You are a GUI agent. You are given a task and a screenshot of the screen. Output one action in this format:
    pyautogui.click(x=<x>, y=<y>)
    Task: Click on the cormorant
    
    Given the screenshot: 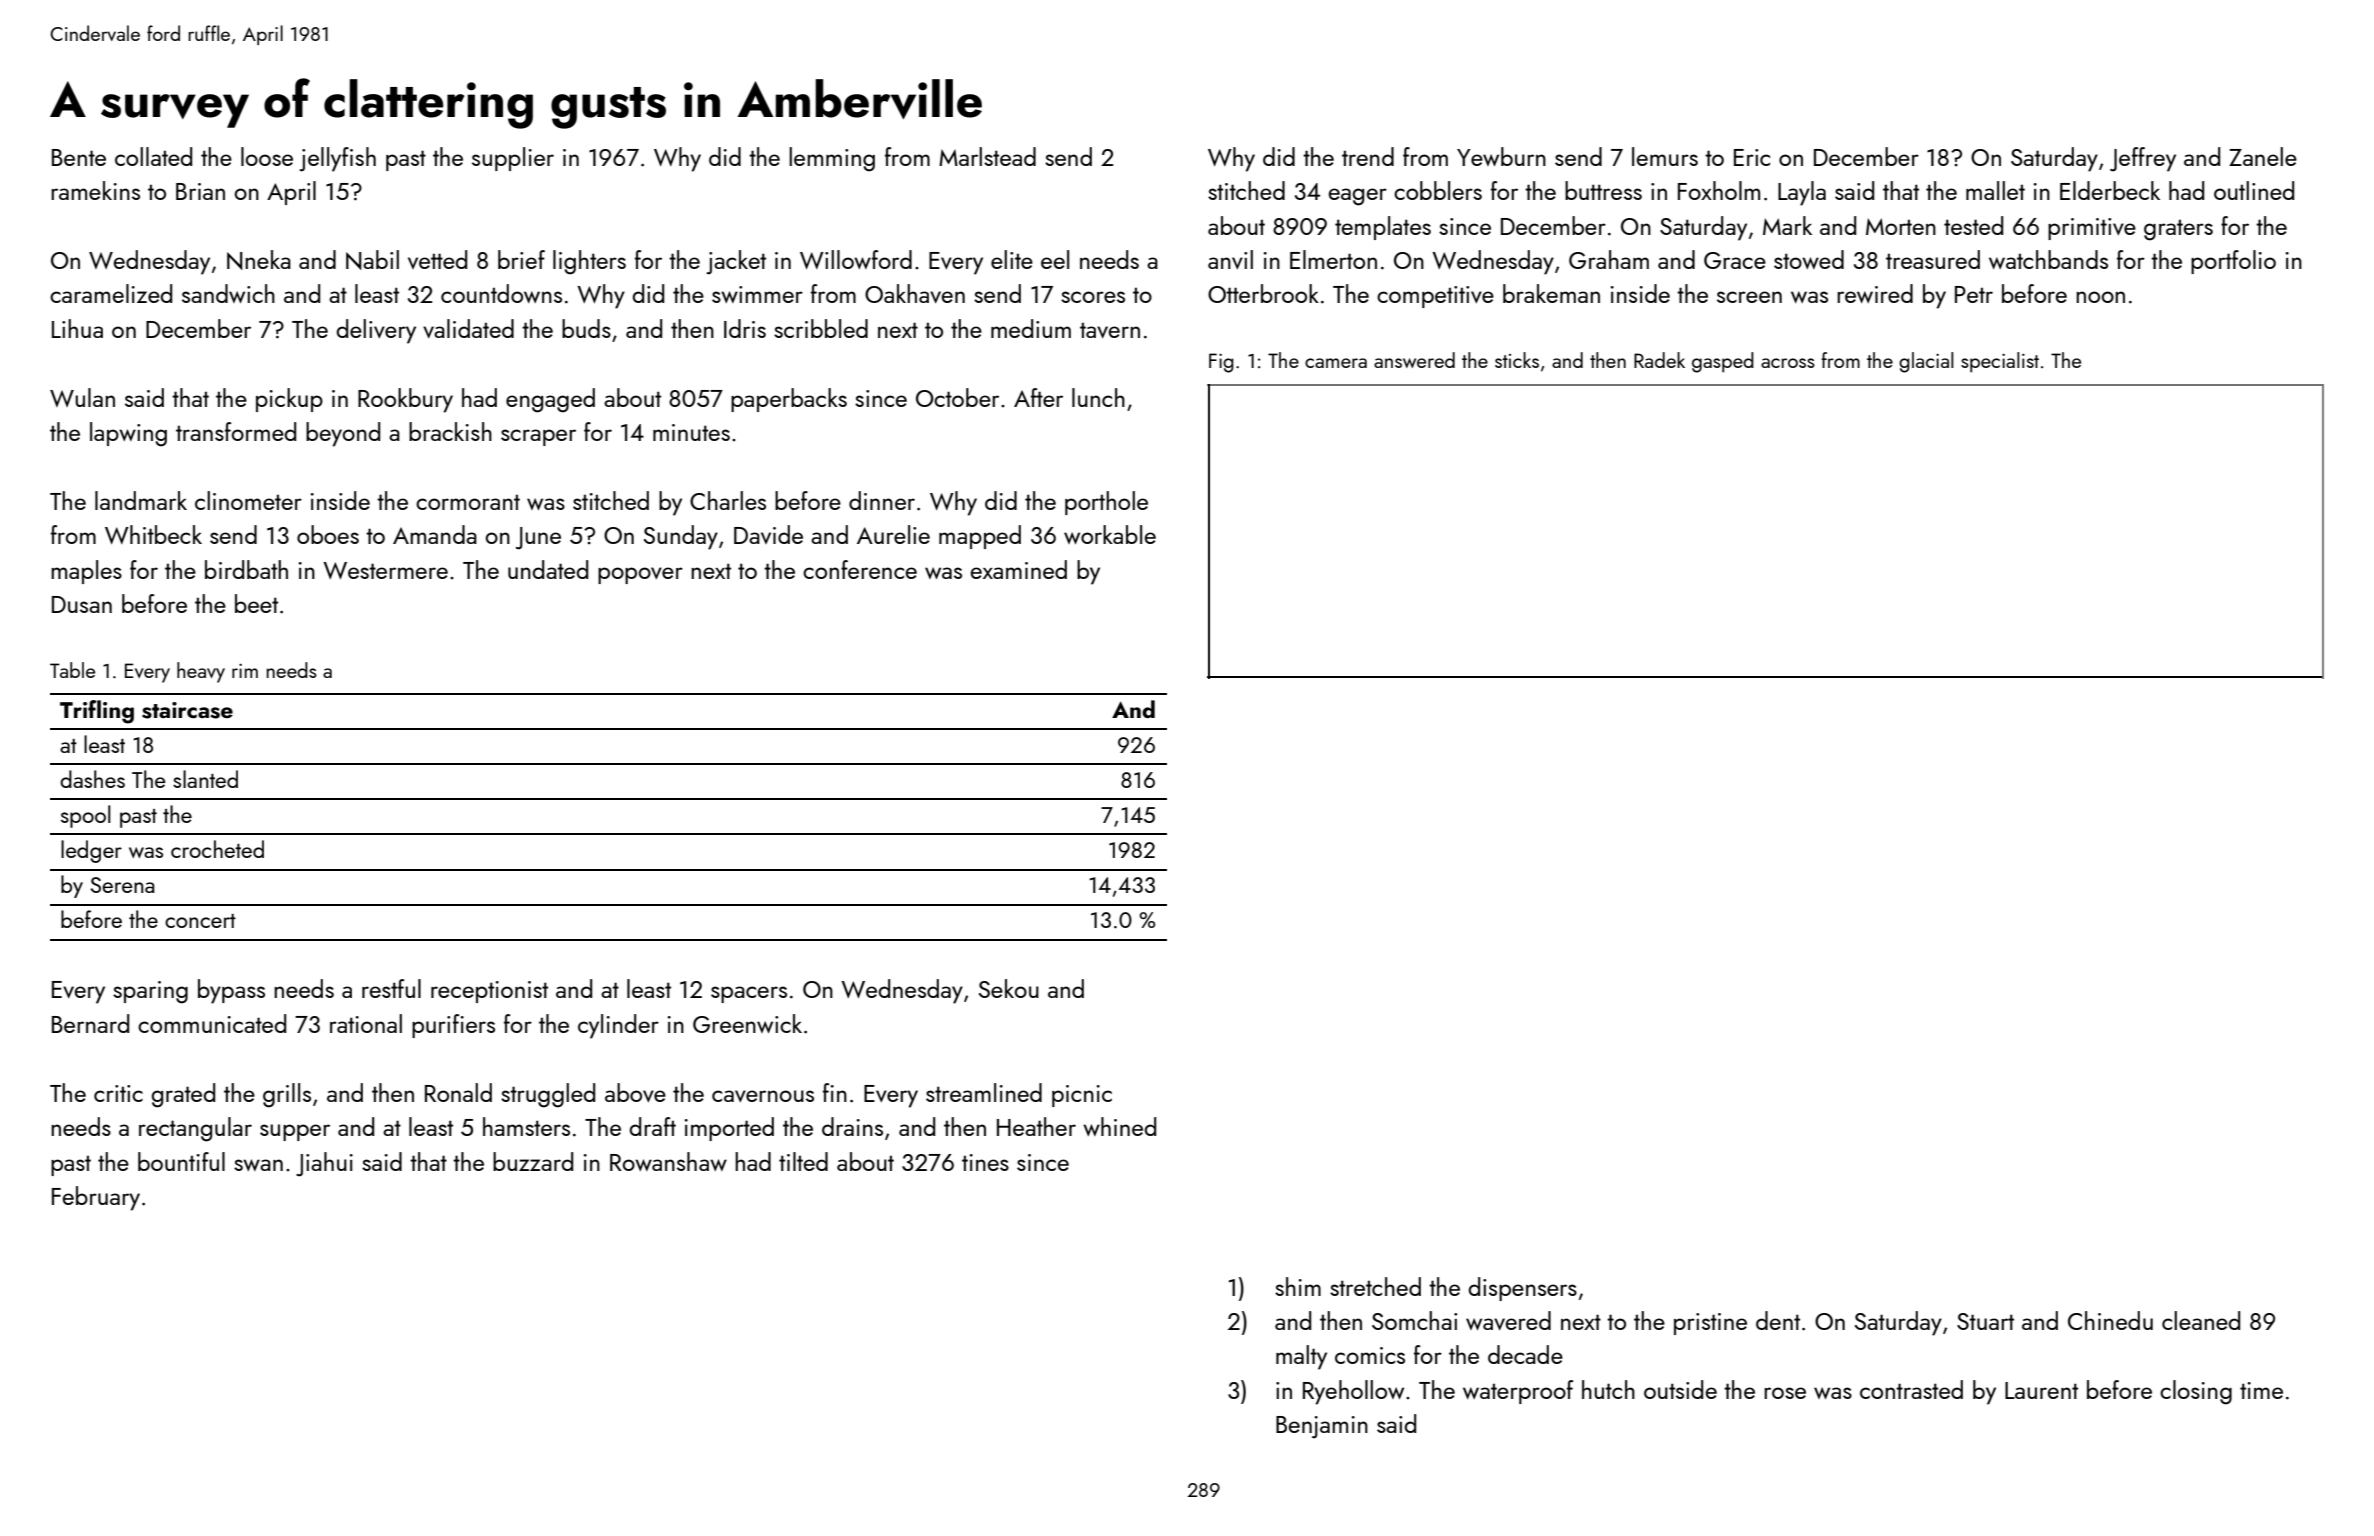 What is the action you would take?
    pyautogui.click(x=468, y=502)
